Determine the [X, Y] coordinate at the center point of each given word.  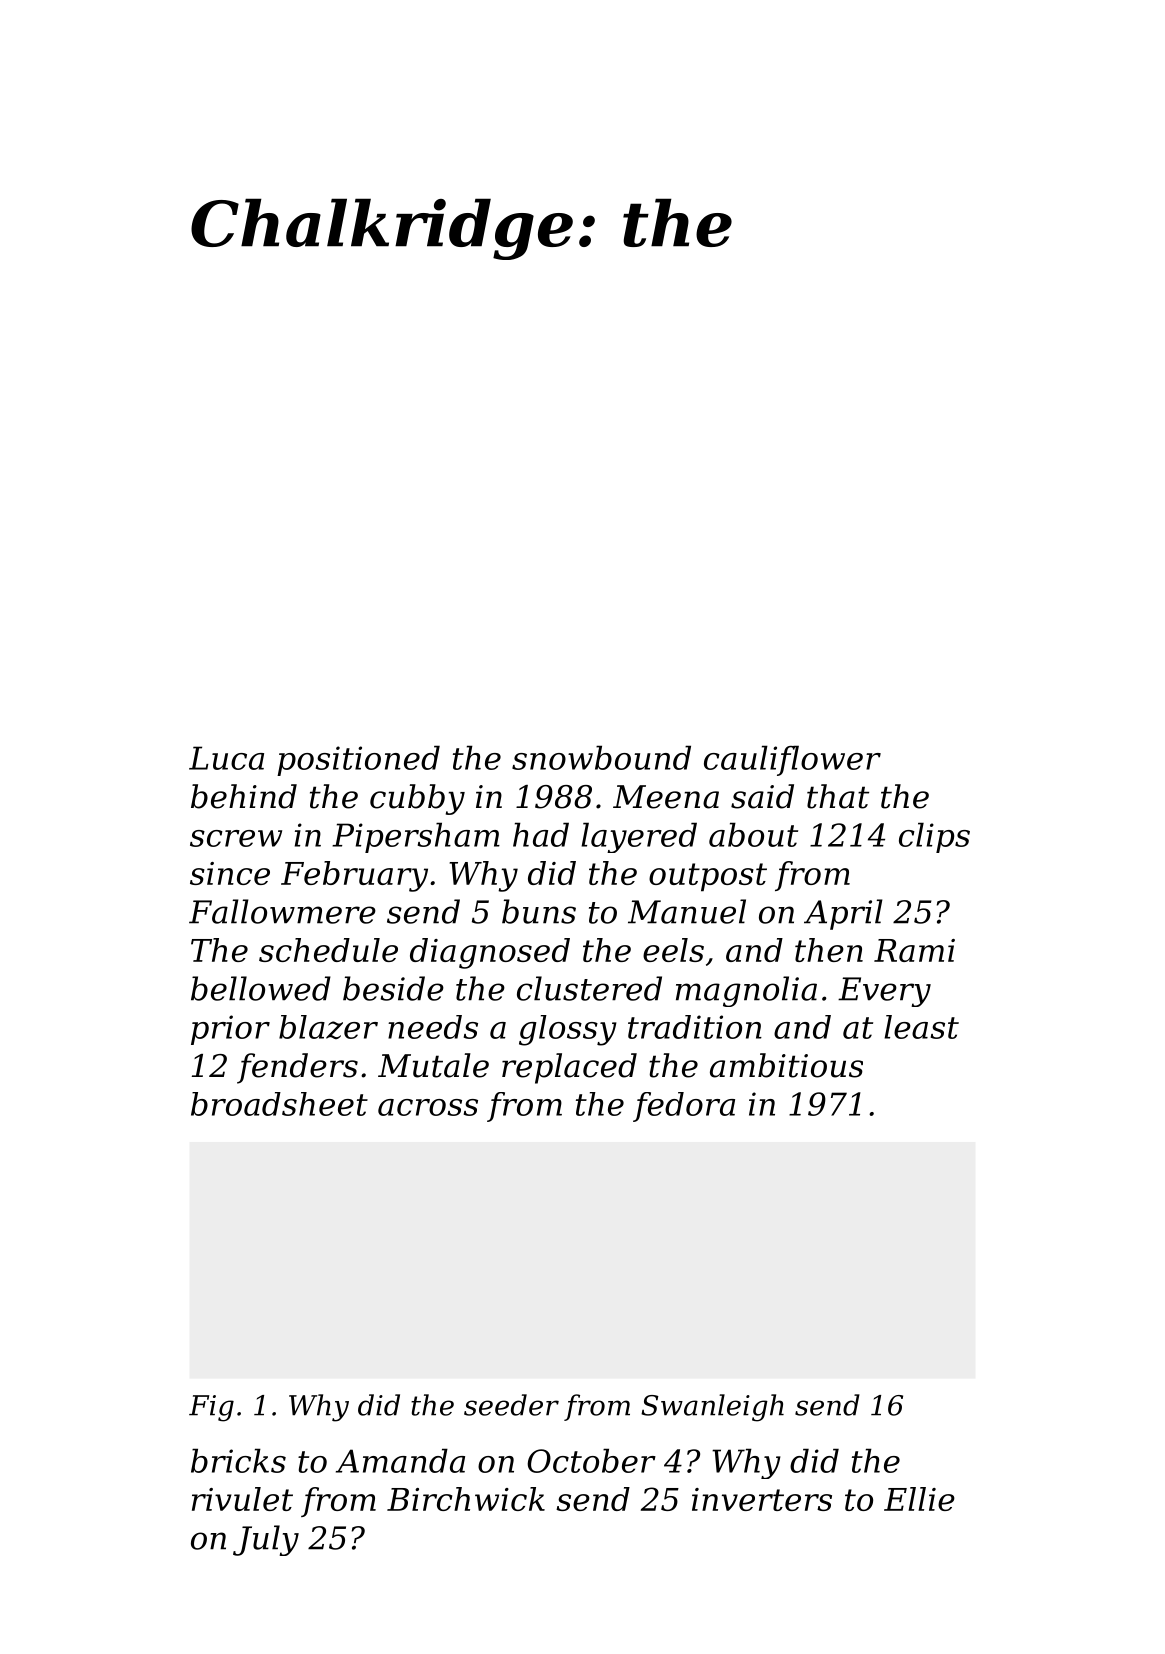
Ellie [919, 1499]
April [843, 914]
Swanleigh [712, 1408]
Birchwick [466, 1499]
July [266, 1540]
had [541, 834]
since [230, 873]
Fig [211, 1408]
